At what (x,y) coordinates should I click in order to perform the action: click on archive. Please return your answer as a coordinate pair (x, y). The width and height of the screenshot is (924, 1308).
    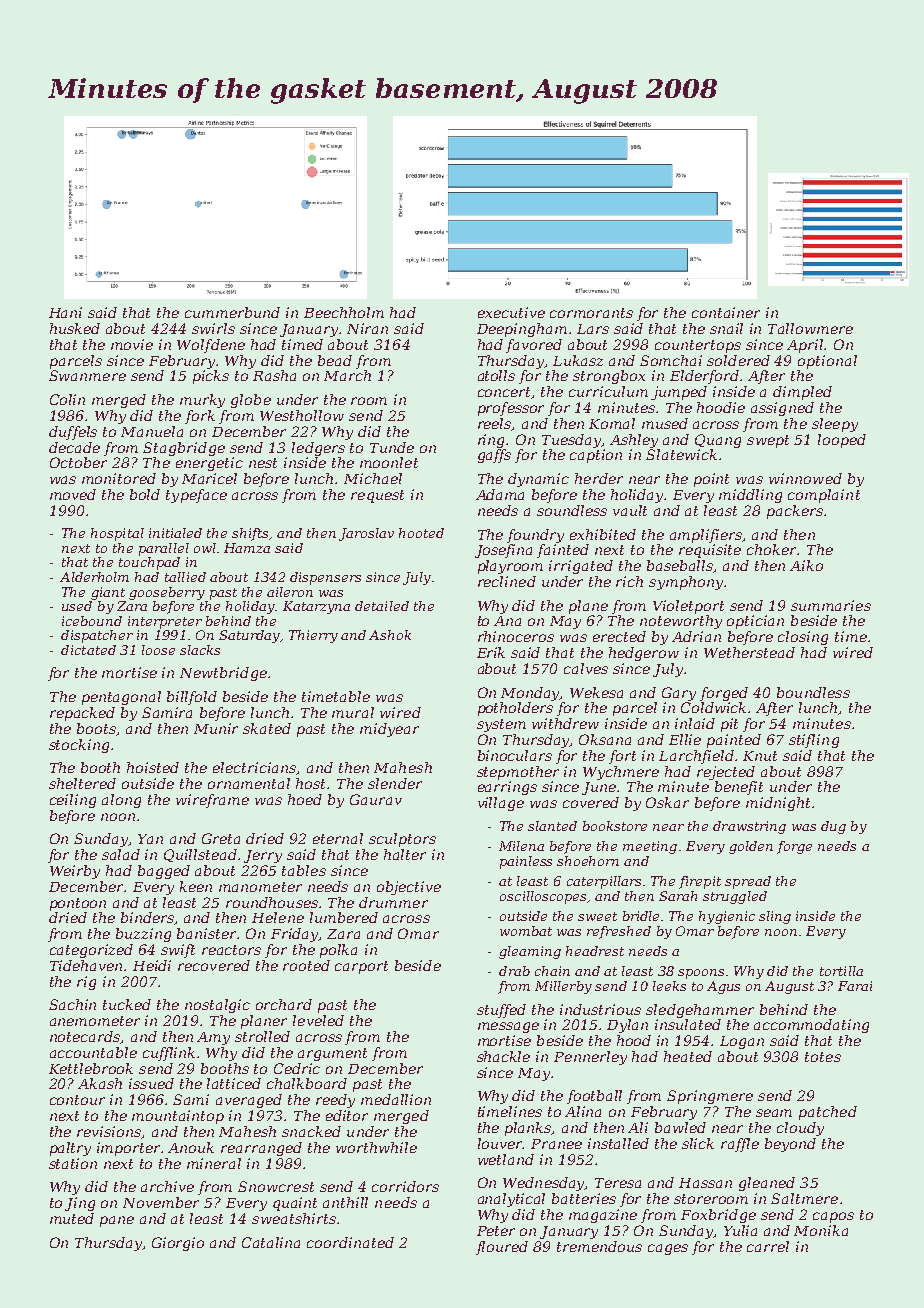
    Looking at the image, I should click on (167, 1186).
